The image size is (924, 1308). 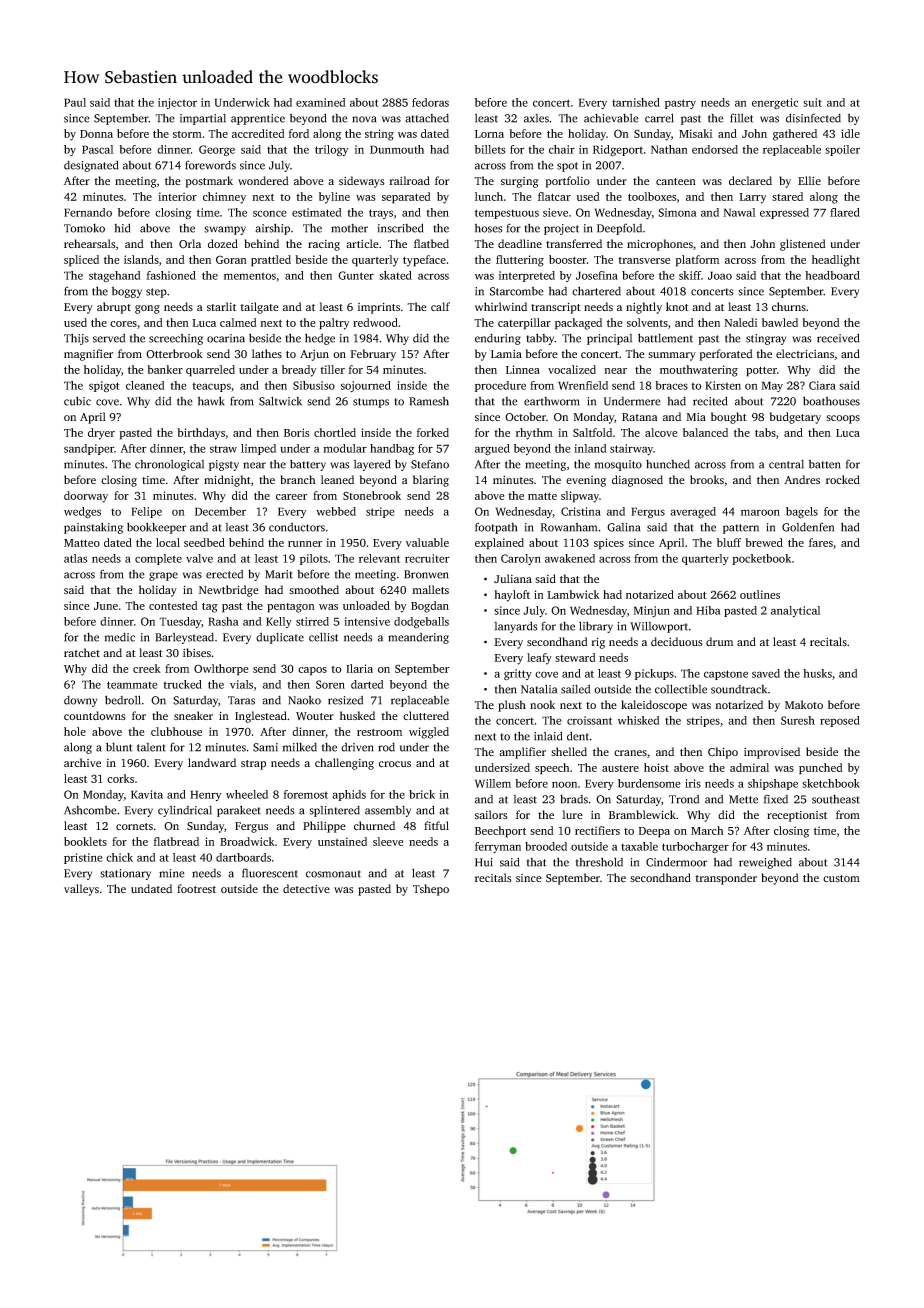 I want to click on atlas, so click(x=75, y=558).
